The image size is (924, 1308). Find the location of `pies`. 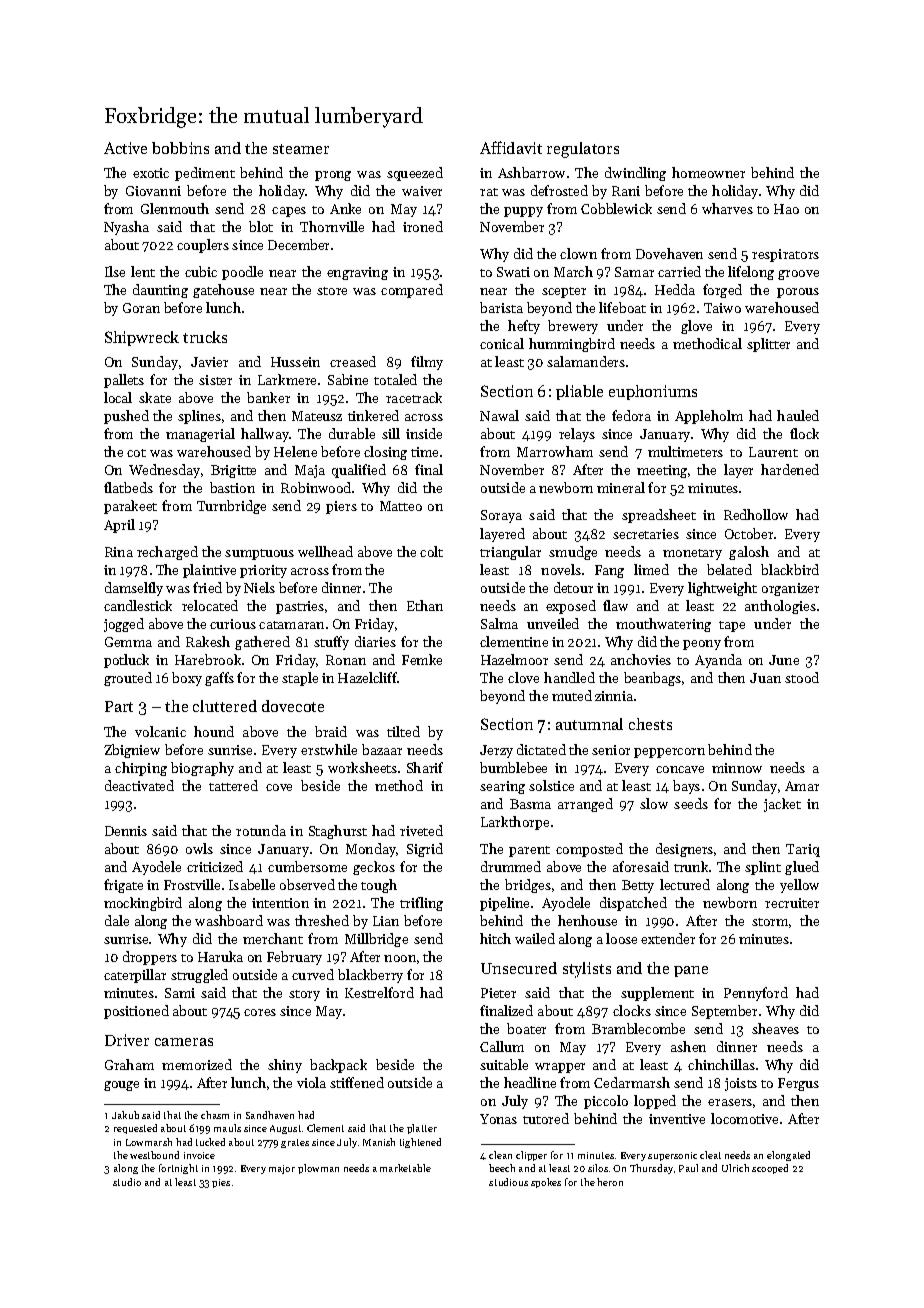

pies is located at coordinates (221, 1183).
